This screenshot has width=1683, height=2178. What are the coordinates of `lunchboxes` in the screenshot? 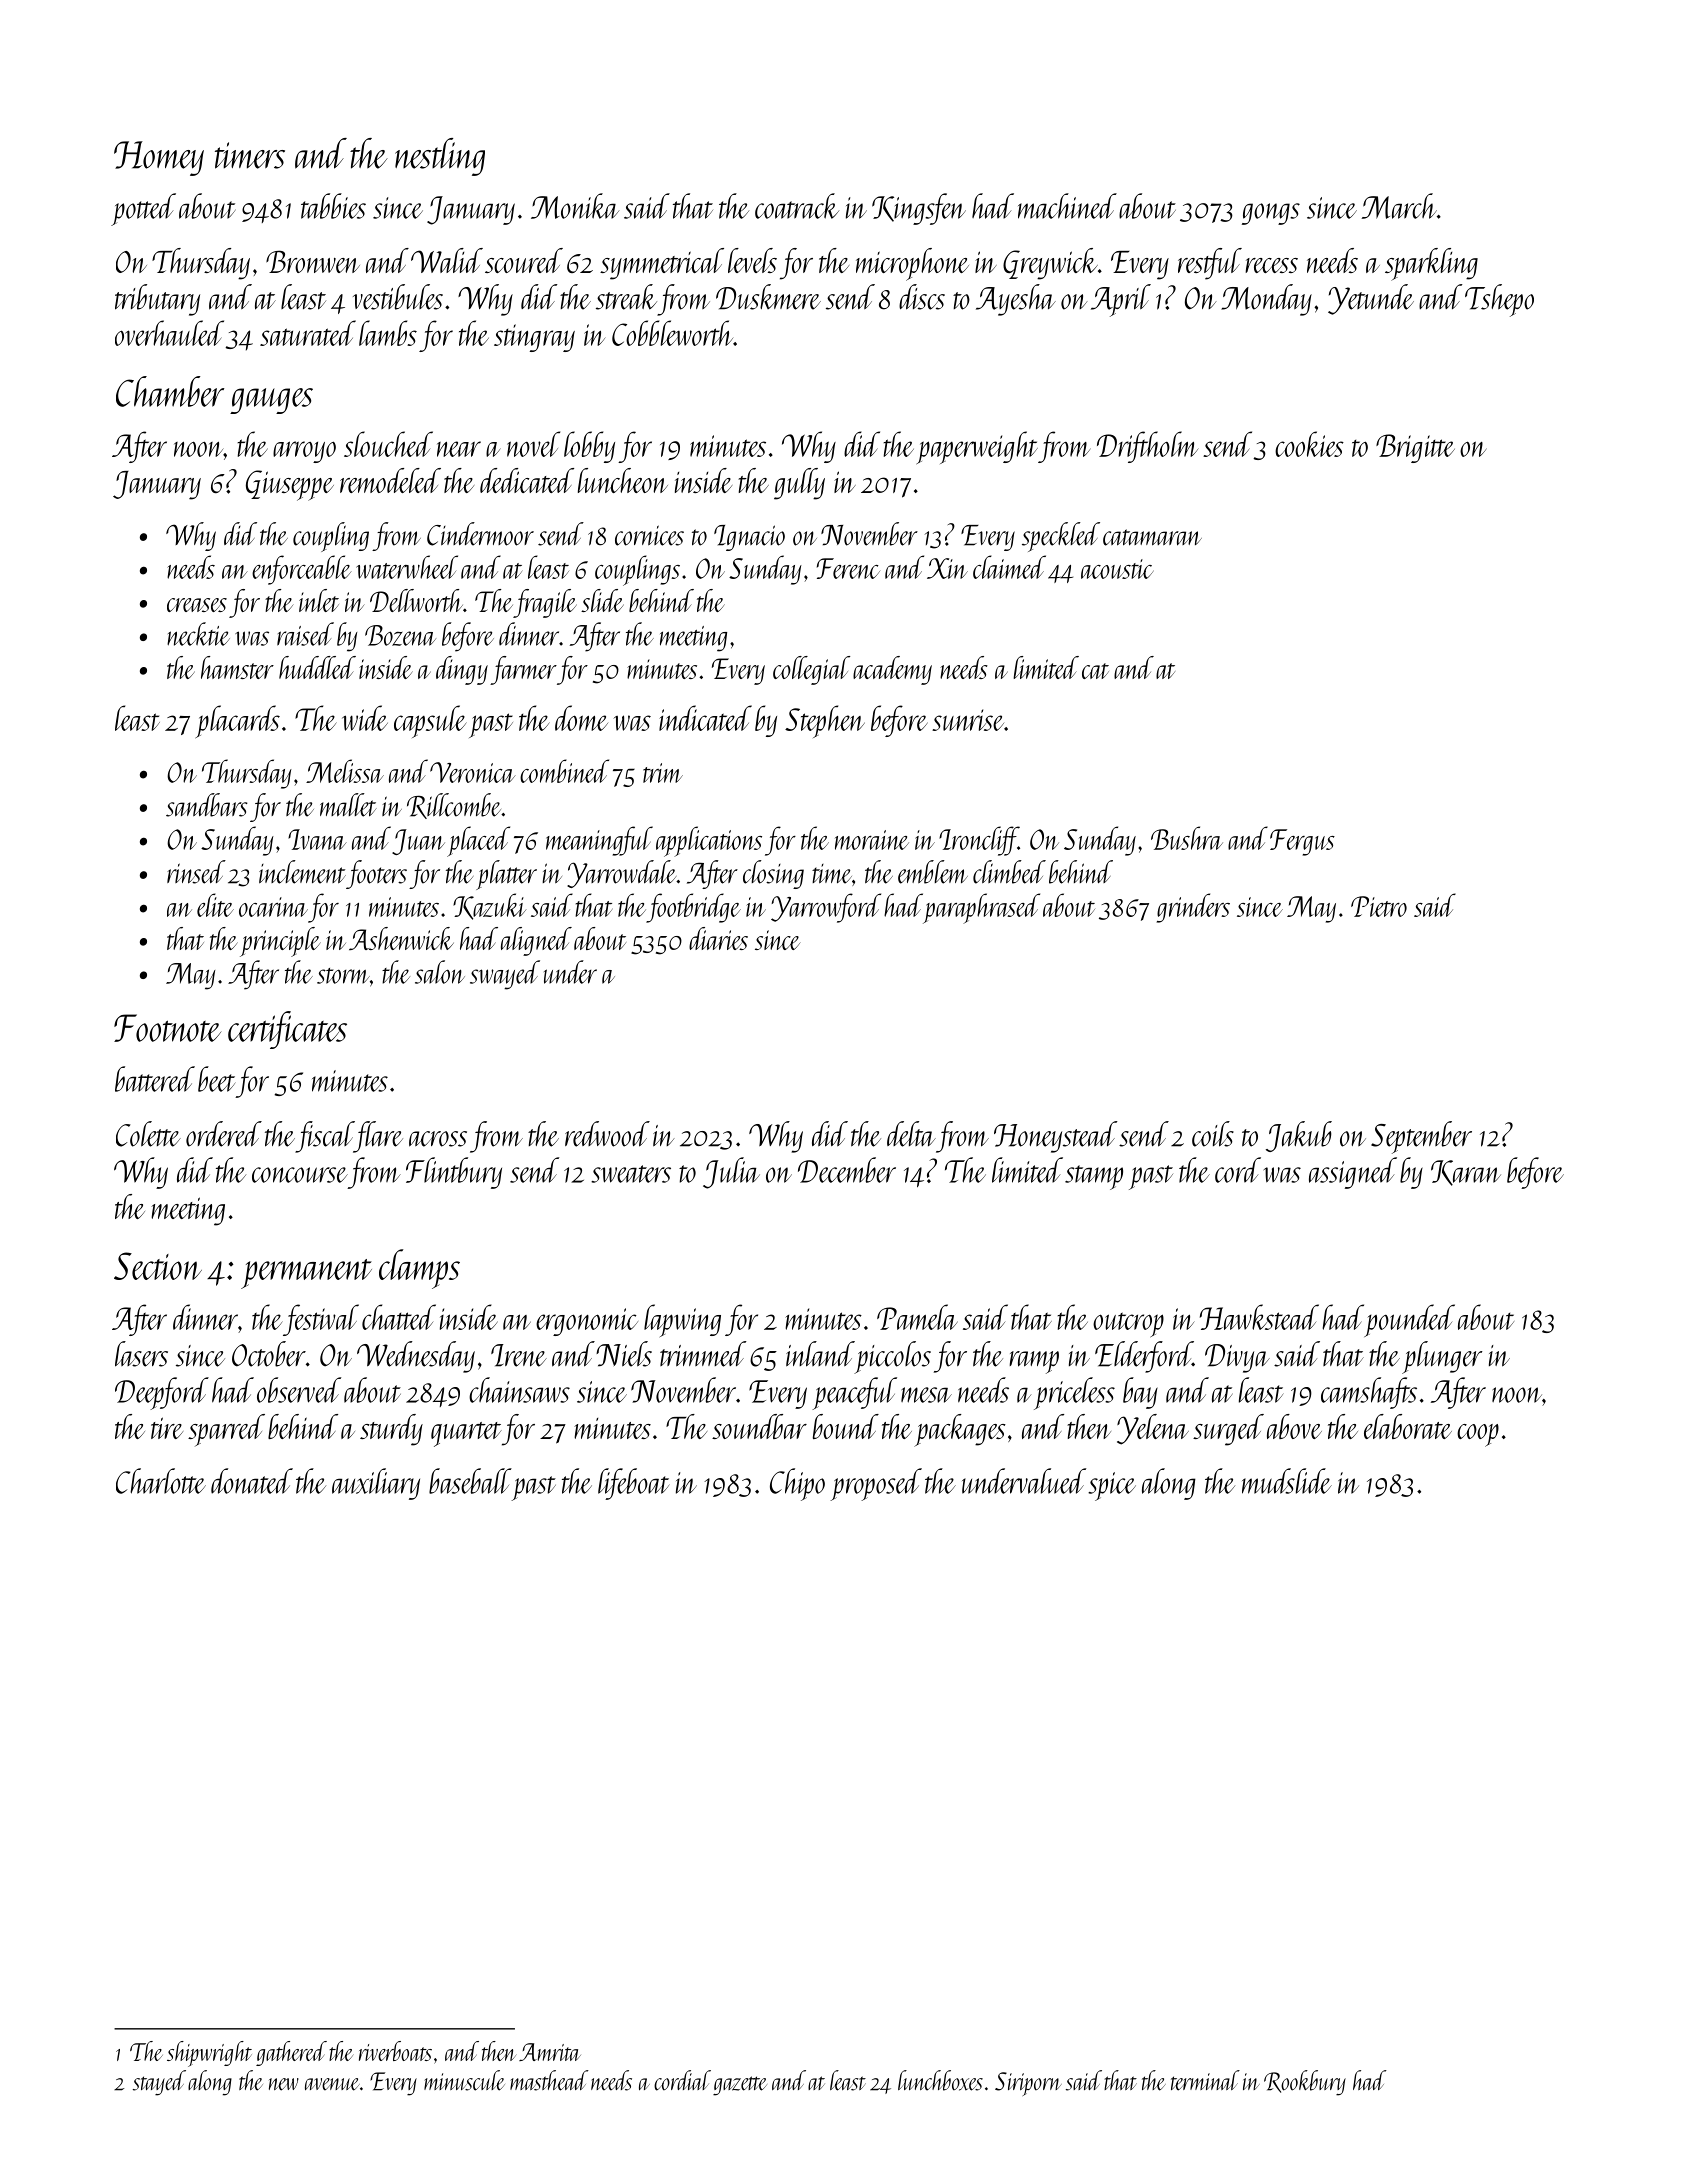 It's located at (940, 2080).
